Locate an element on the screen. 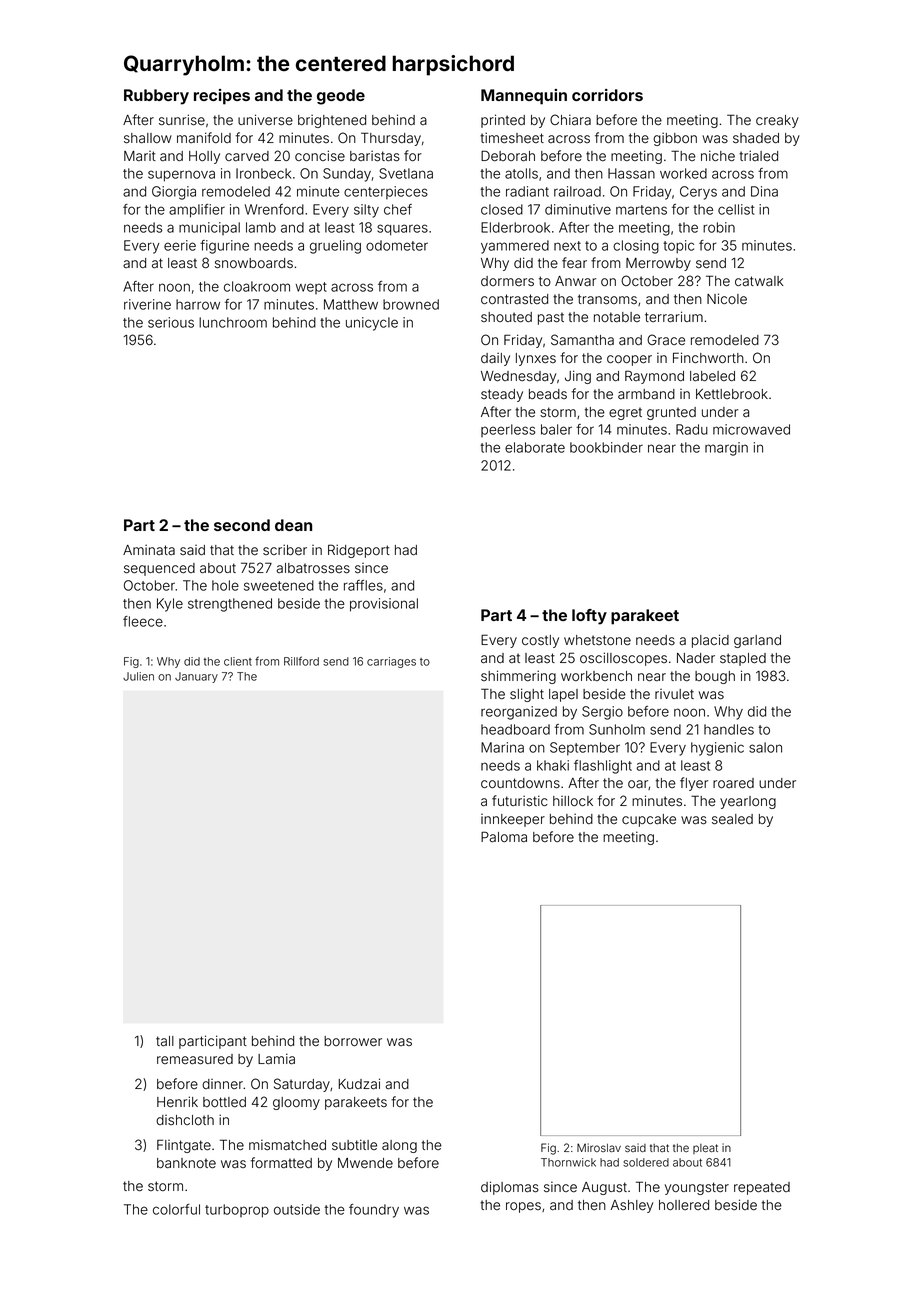  eerie is located at coordinates (180, 245).
